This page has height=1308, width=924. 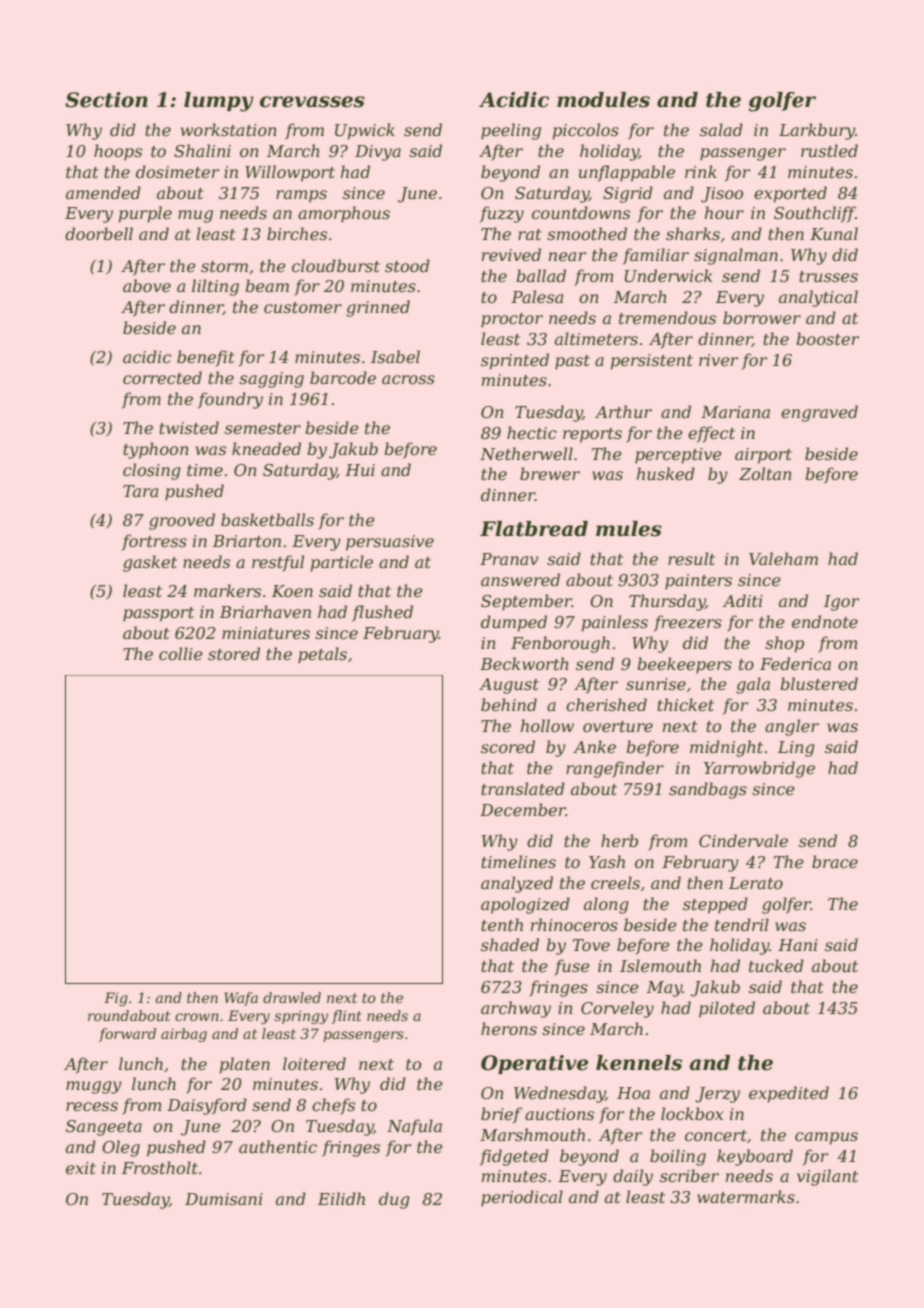 I want to click on Valeham, so click(x=783, y=558).
